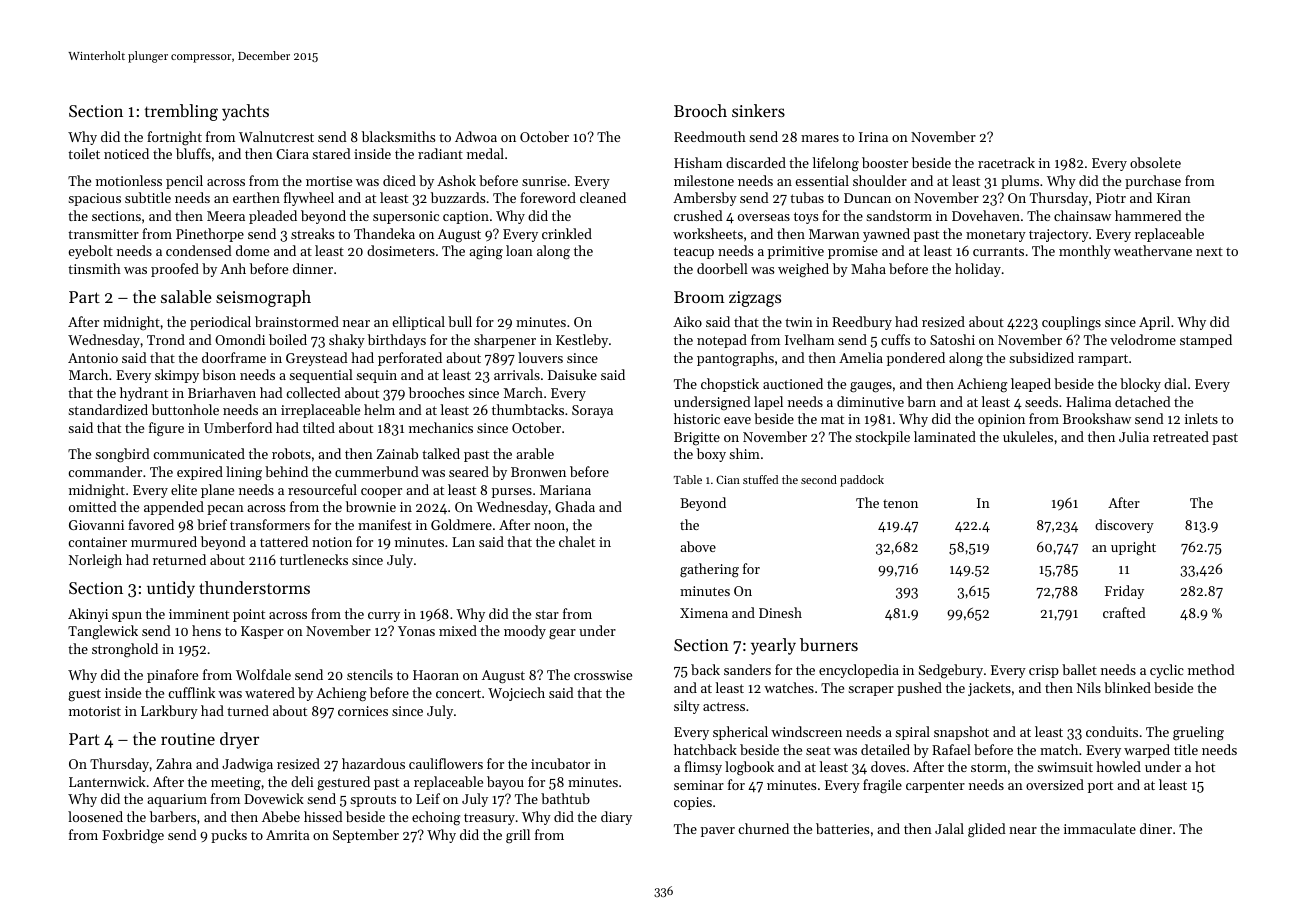  I want to click on grill, so click(518, 836).
